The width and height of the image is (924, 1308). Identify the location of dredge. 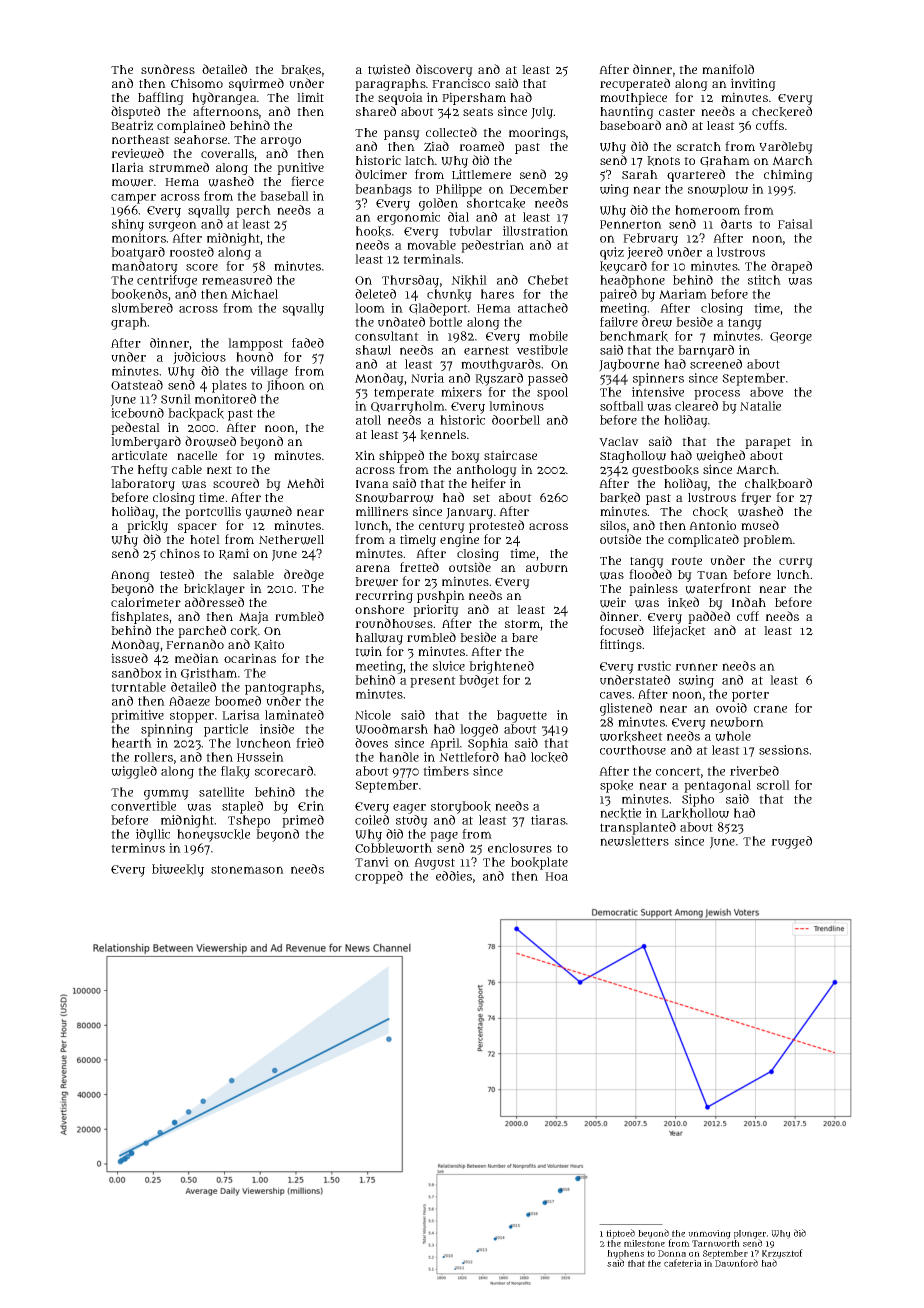
(304, 575).
